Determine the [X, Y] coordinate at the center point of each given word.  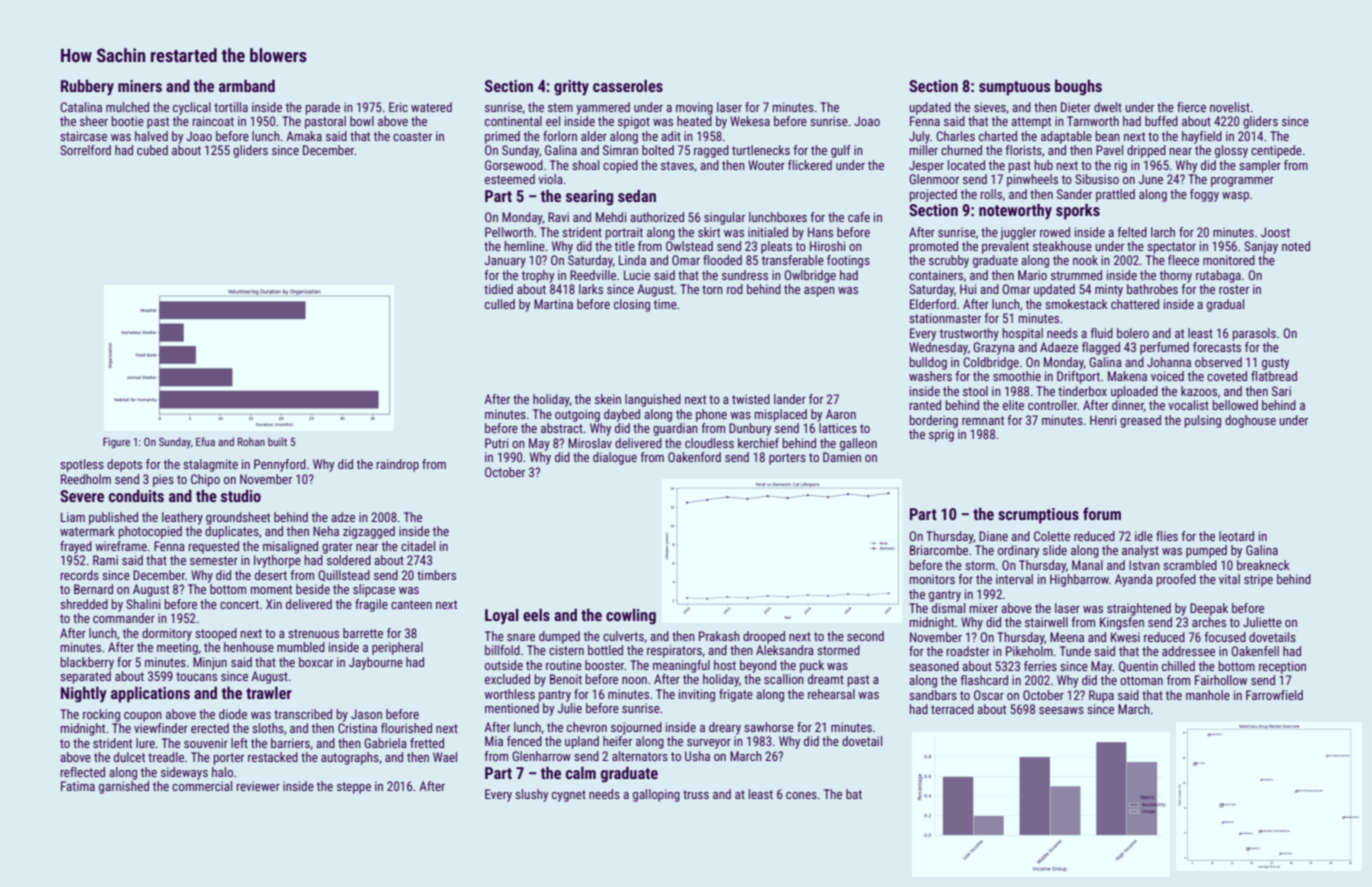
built [277, 441]
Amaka [304, 136]
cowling [631, 616]
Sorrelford [85, 150]
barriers [290, 743]
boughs [1078, 87]
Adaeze [1059, 347]
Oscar [989, 695]
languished [653, 400]
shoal [585, 165]
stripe [1258, 580]
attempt [1031, 123]
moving [694, 108]
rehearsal [831, 694]
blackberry [87, 663]
